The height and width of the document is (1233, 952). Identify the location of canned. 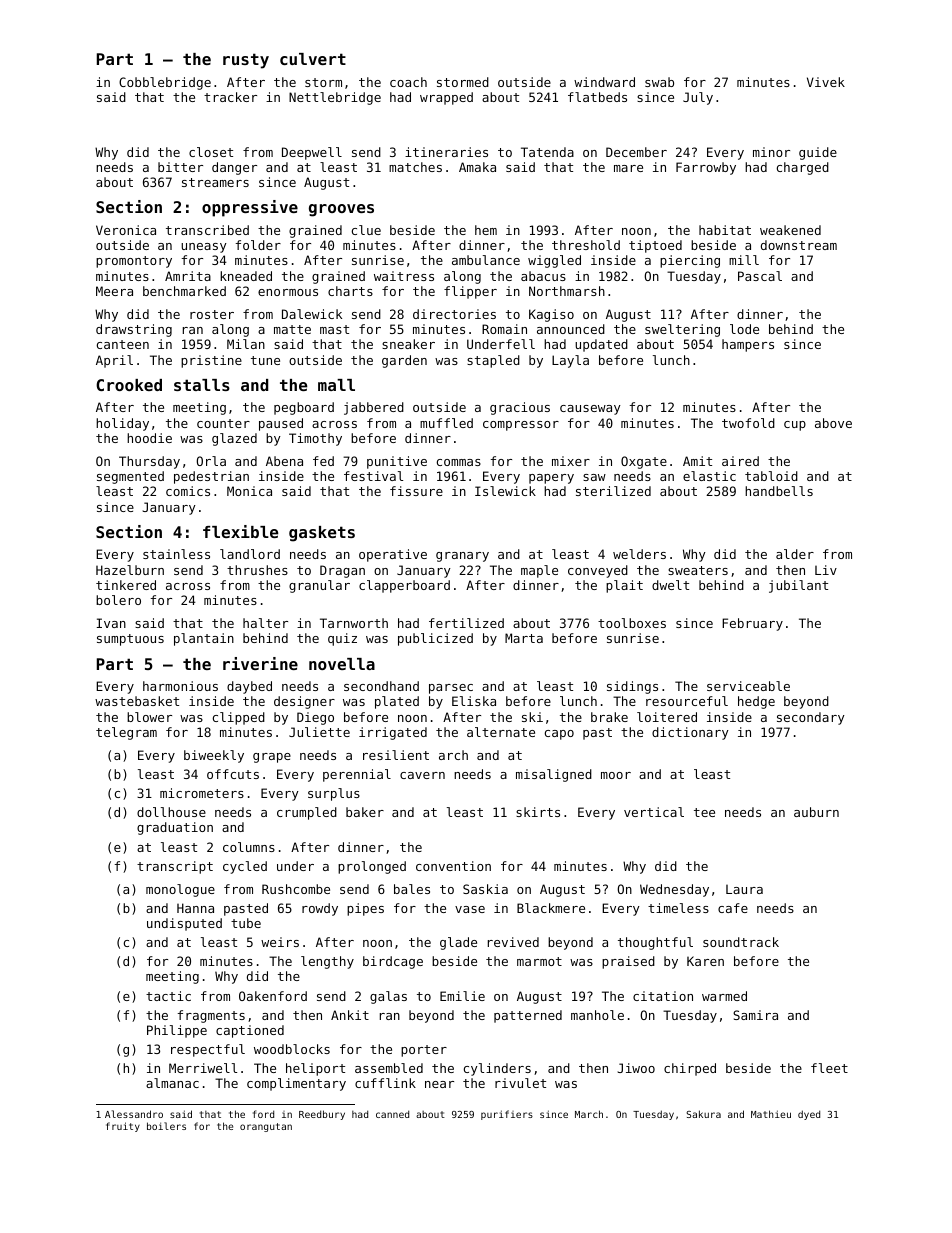
(392, 1114).
